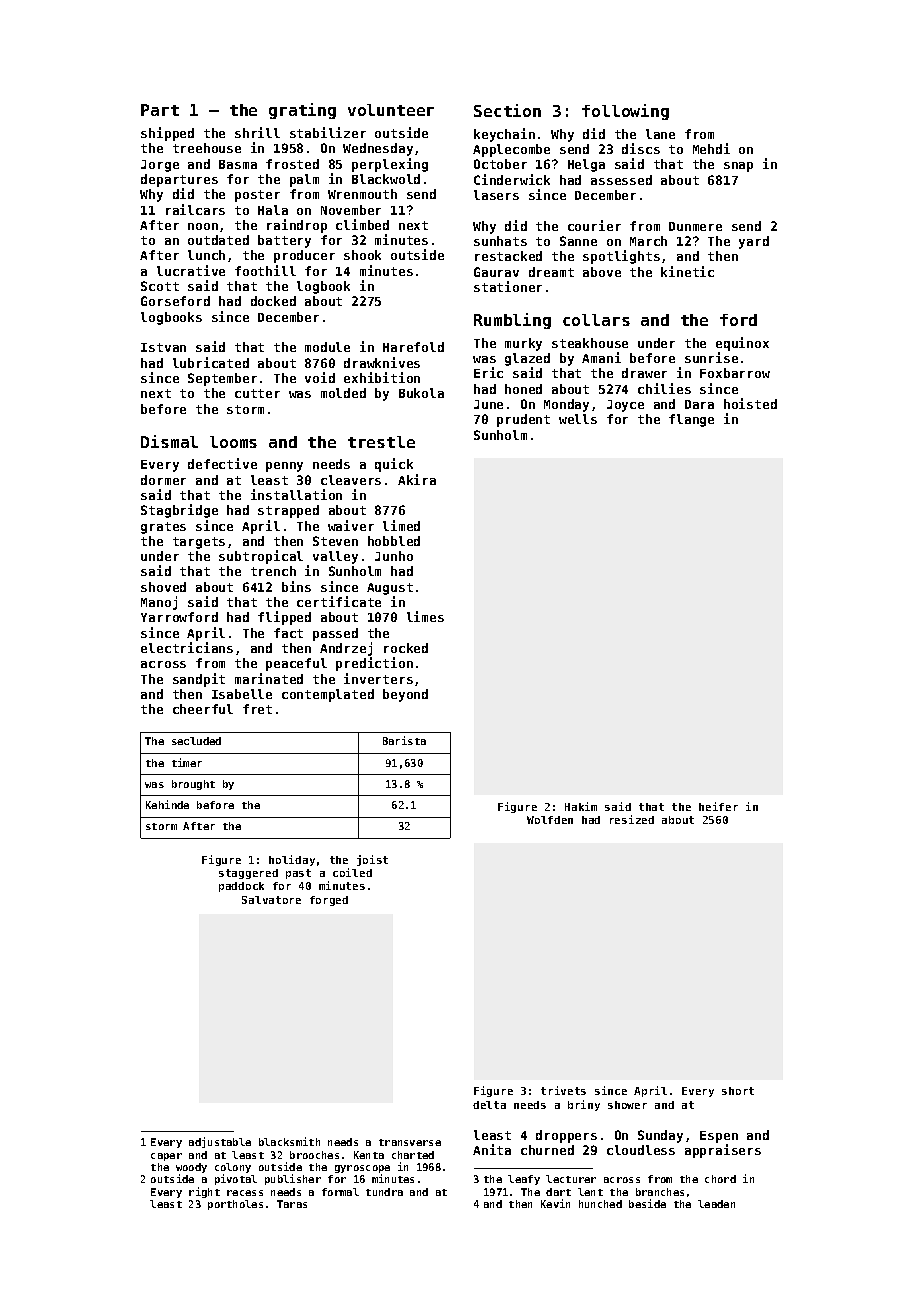  I want to click on limes, so click(425, 616).
